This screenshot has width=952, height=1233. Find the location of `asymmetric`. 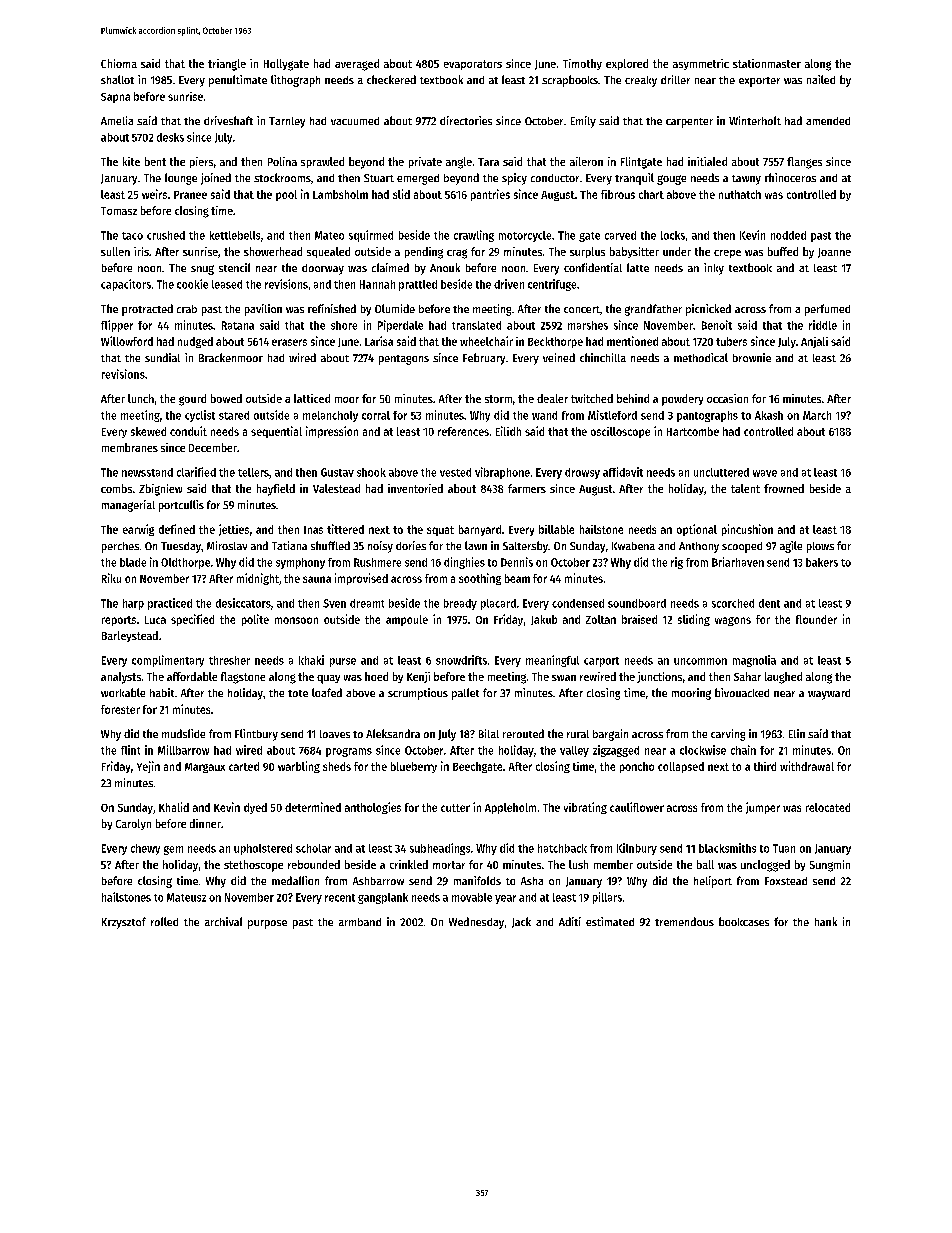

asymmetric is located at coordinates (701, 64).
